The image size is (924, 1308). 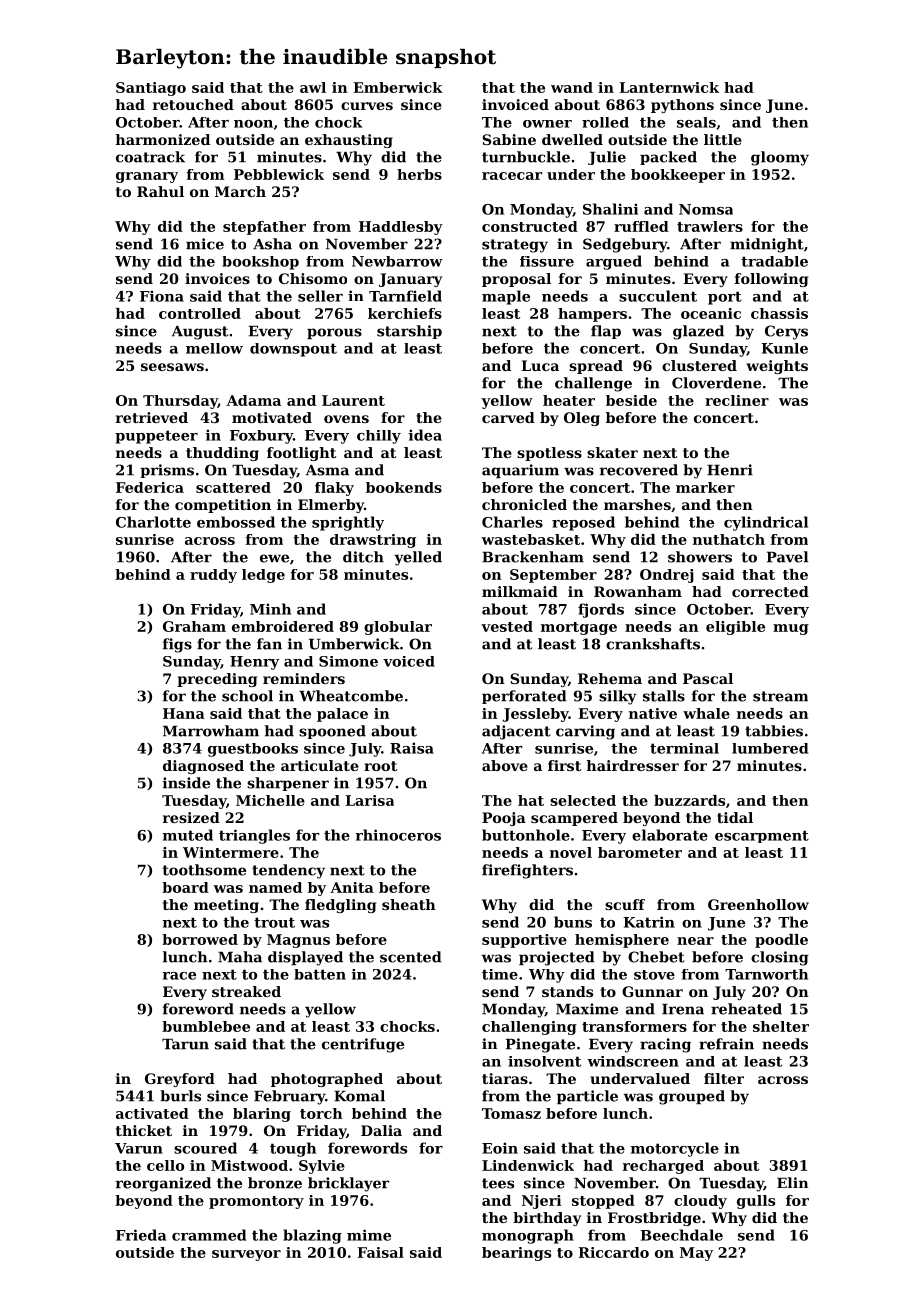 What do you see at coordinates (684, 748) in the page?
I see `terminal` at bounding box center [684, 748].
